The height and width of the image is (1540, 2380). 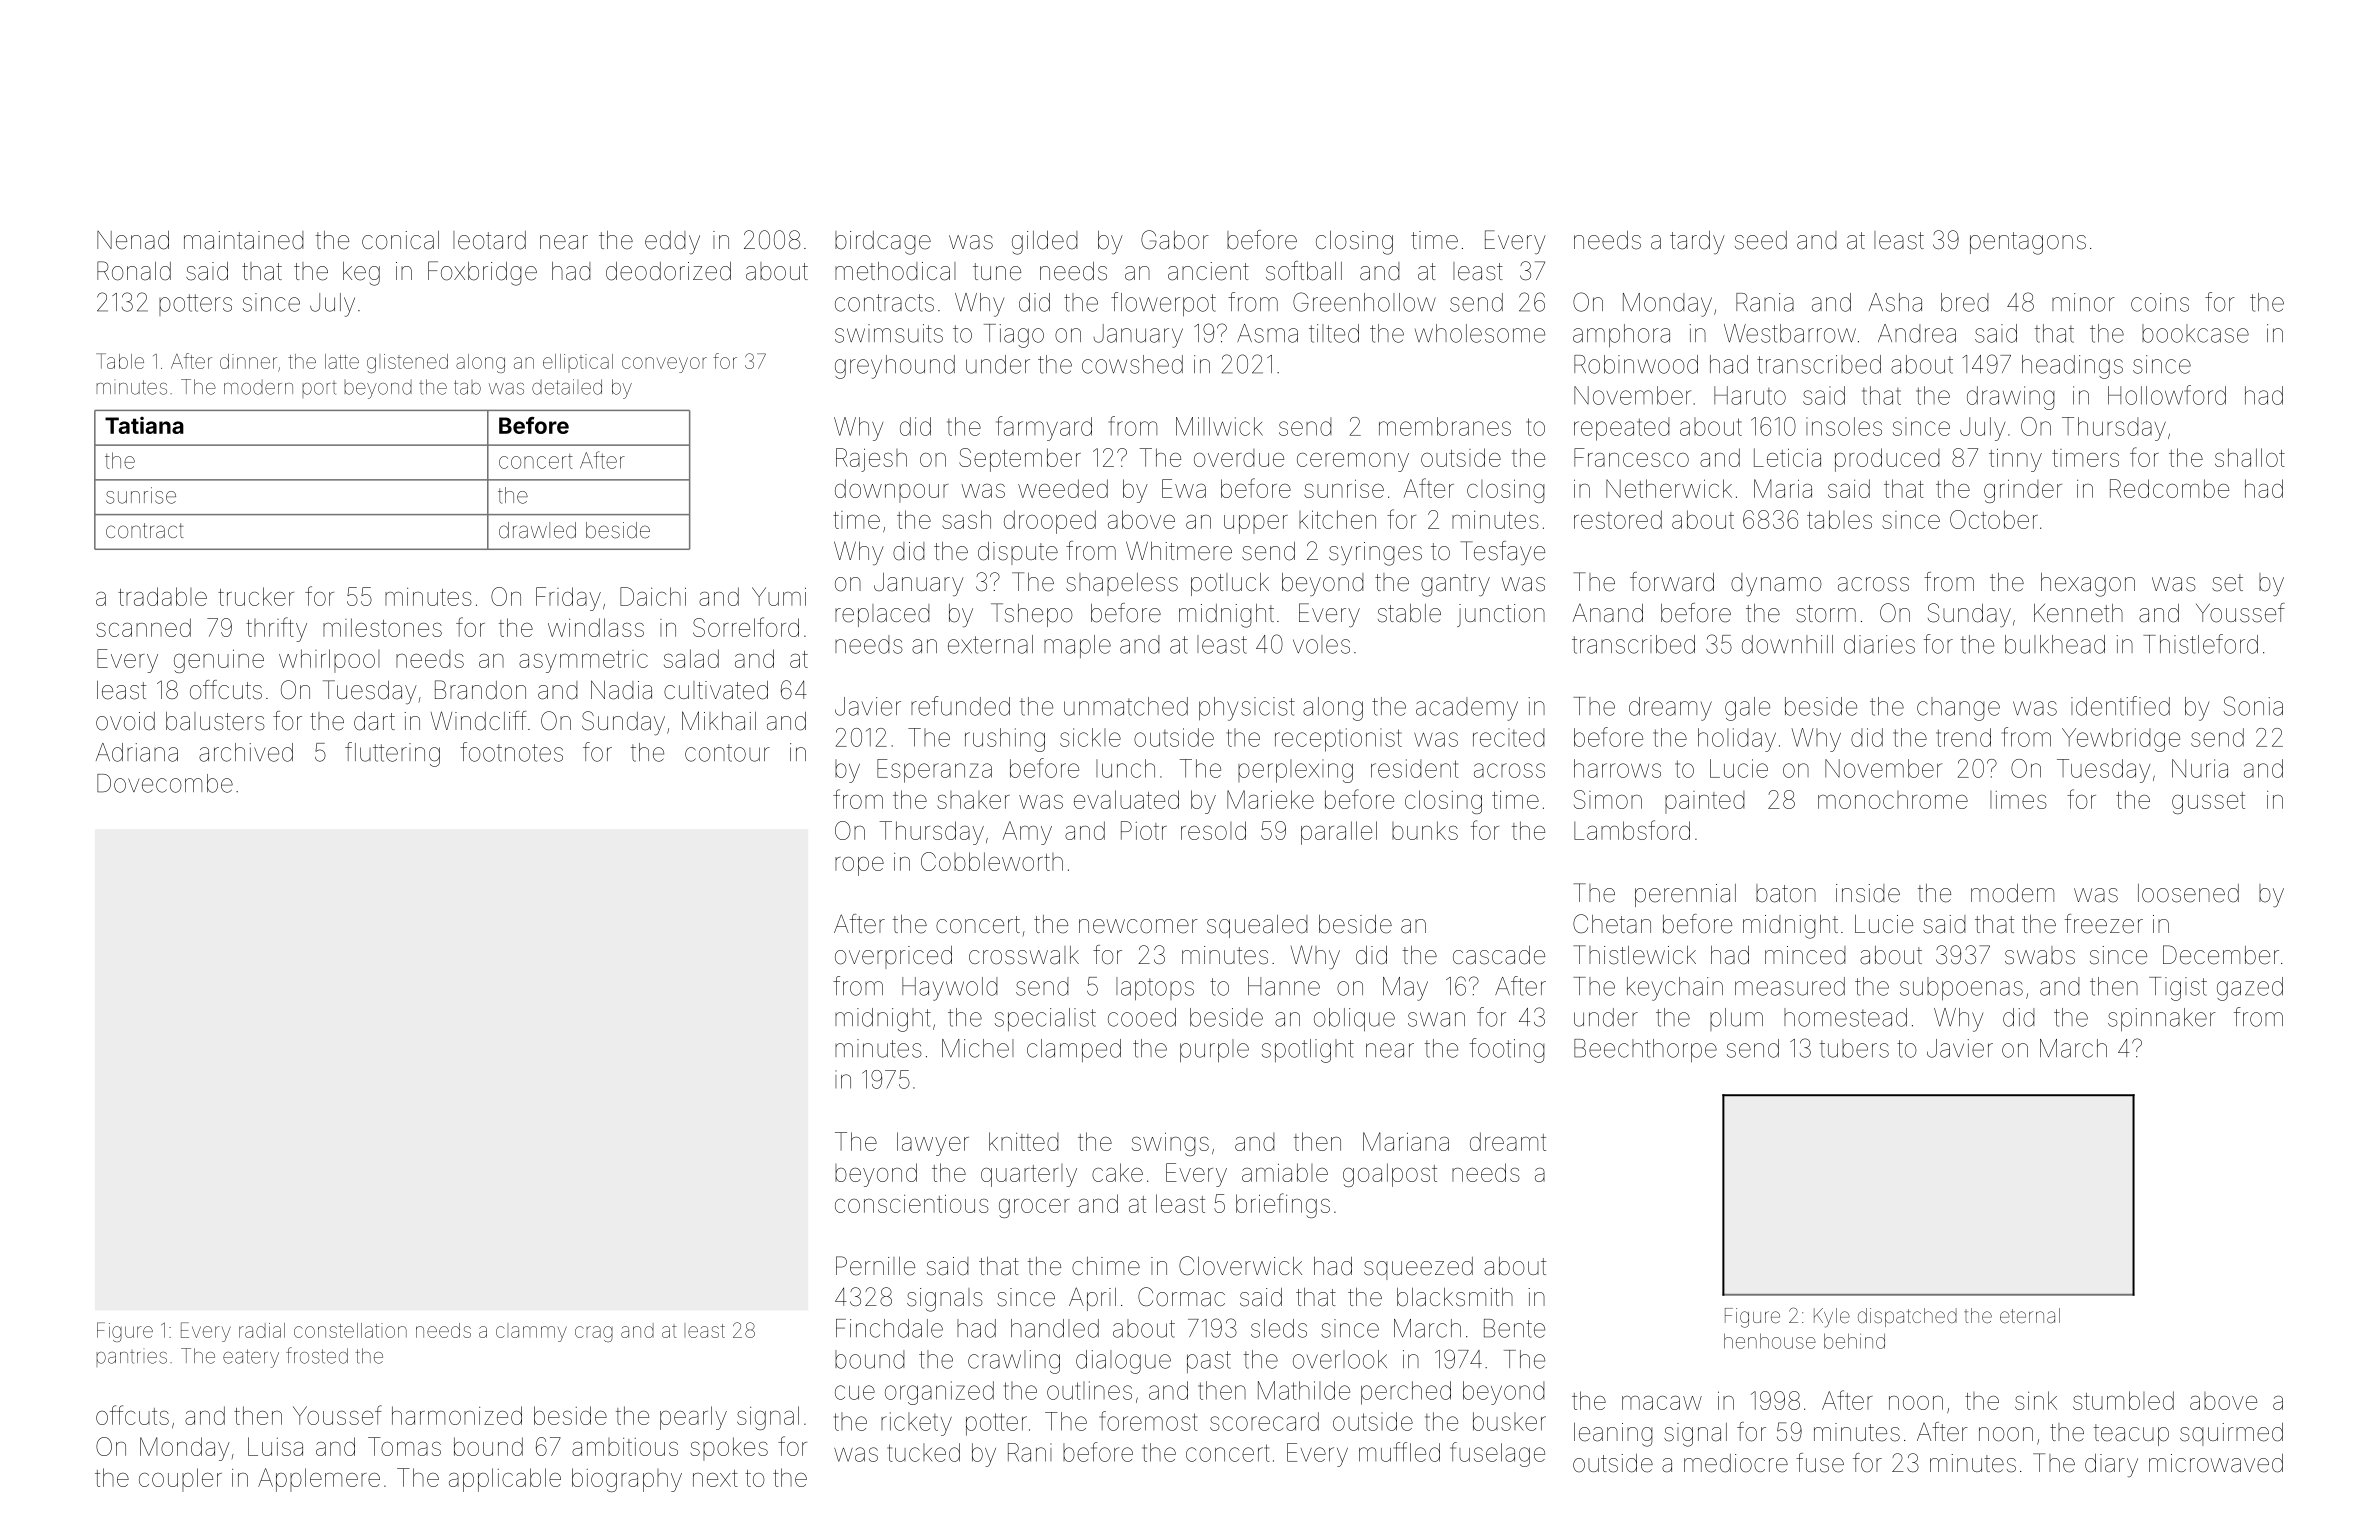 I want to click on farmyard, so click(x=1044, y=428).
